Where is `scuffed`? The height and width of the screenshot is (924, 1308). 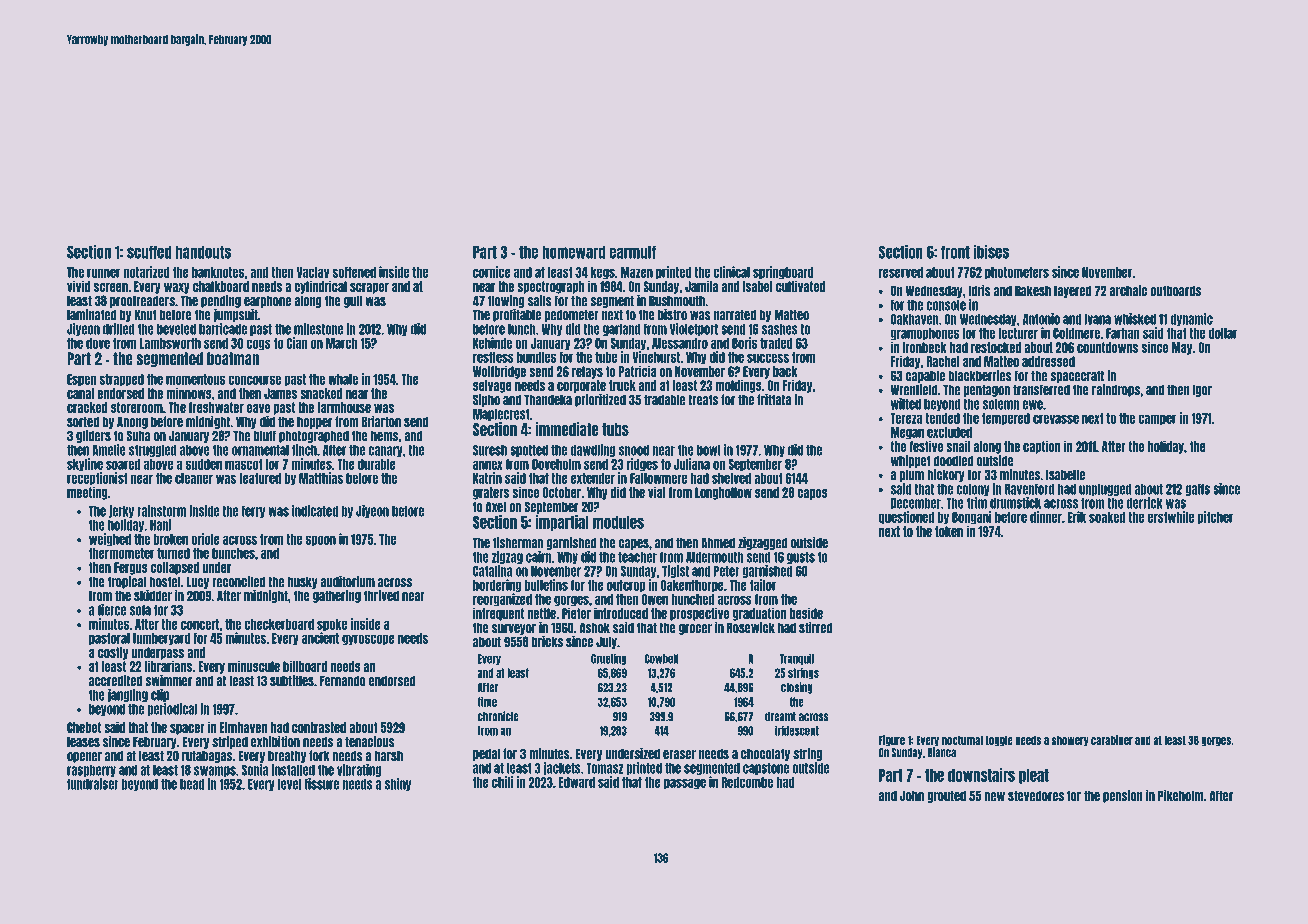 scuffed is located at coordinates (149, 252).
